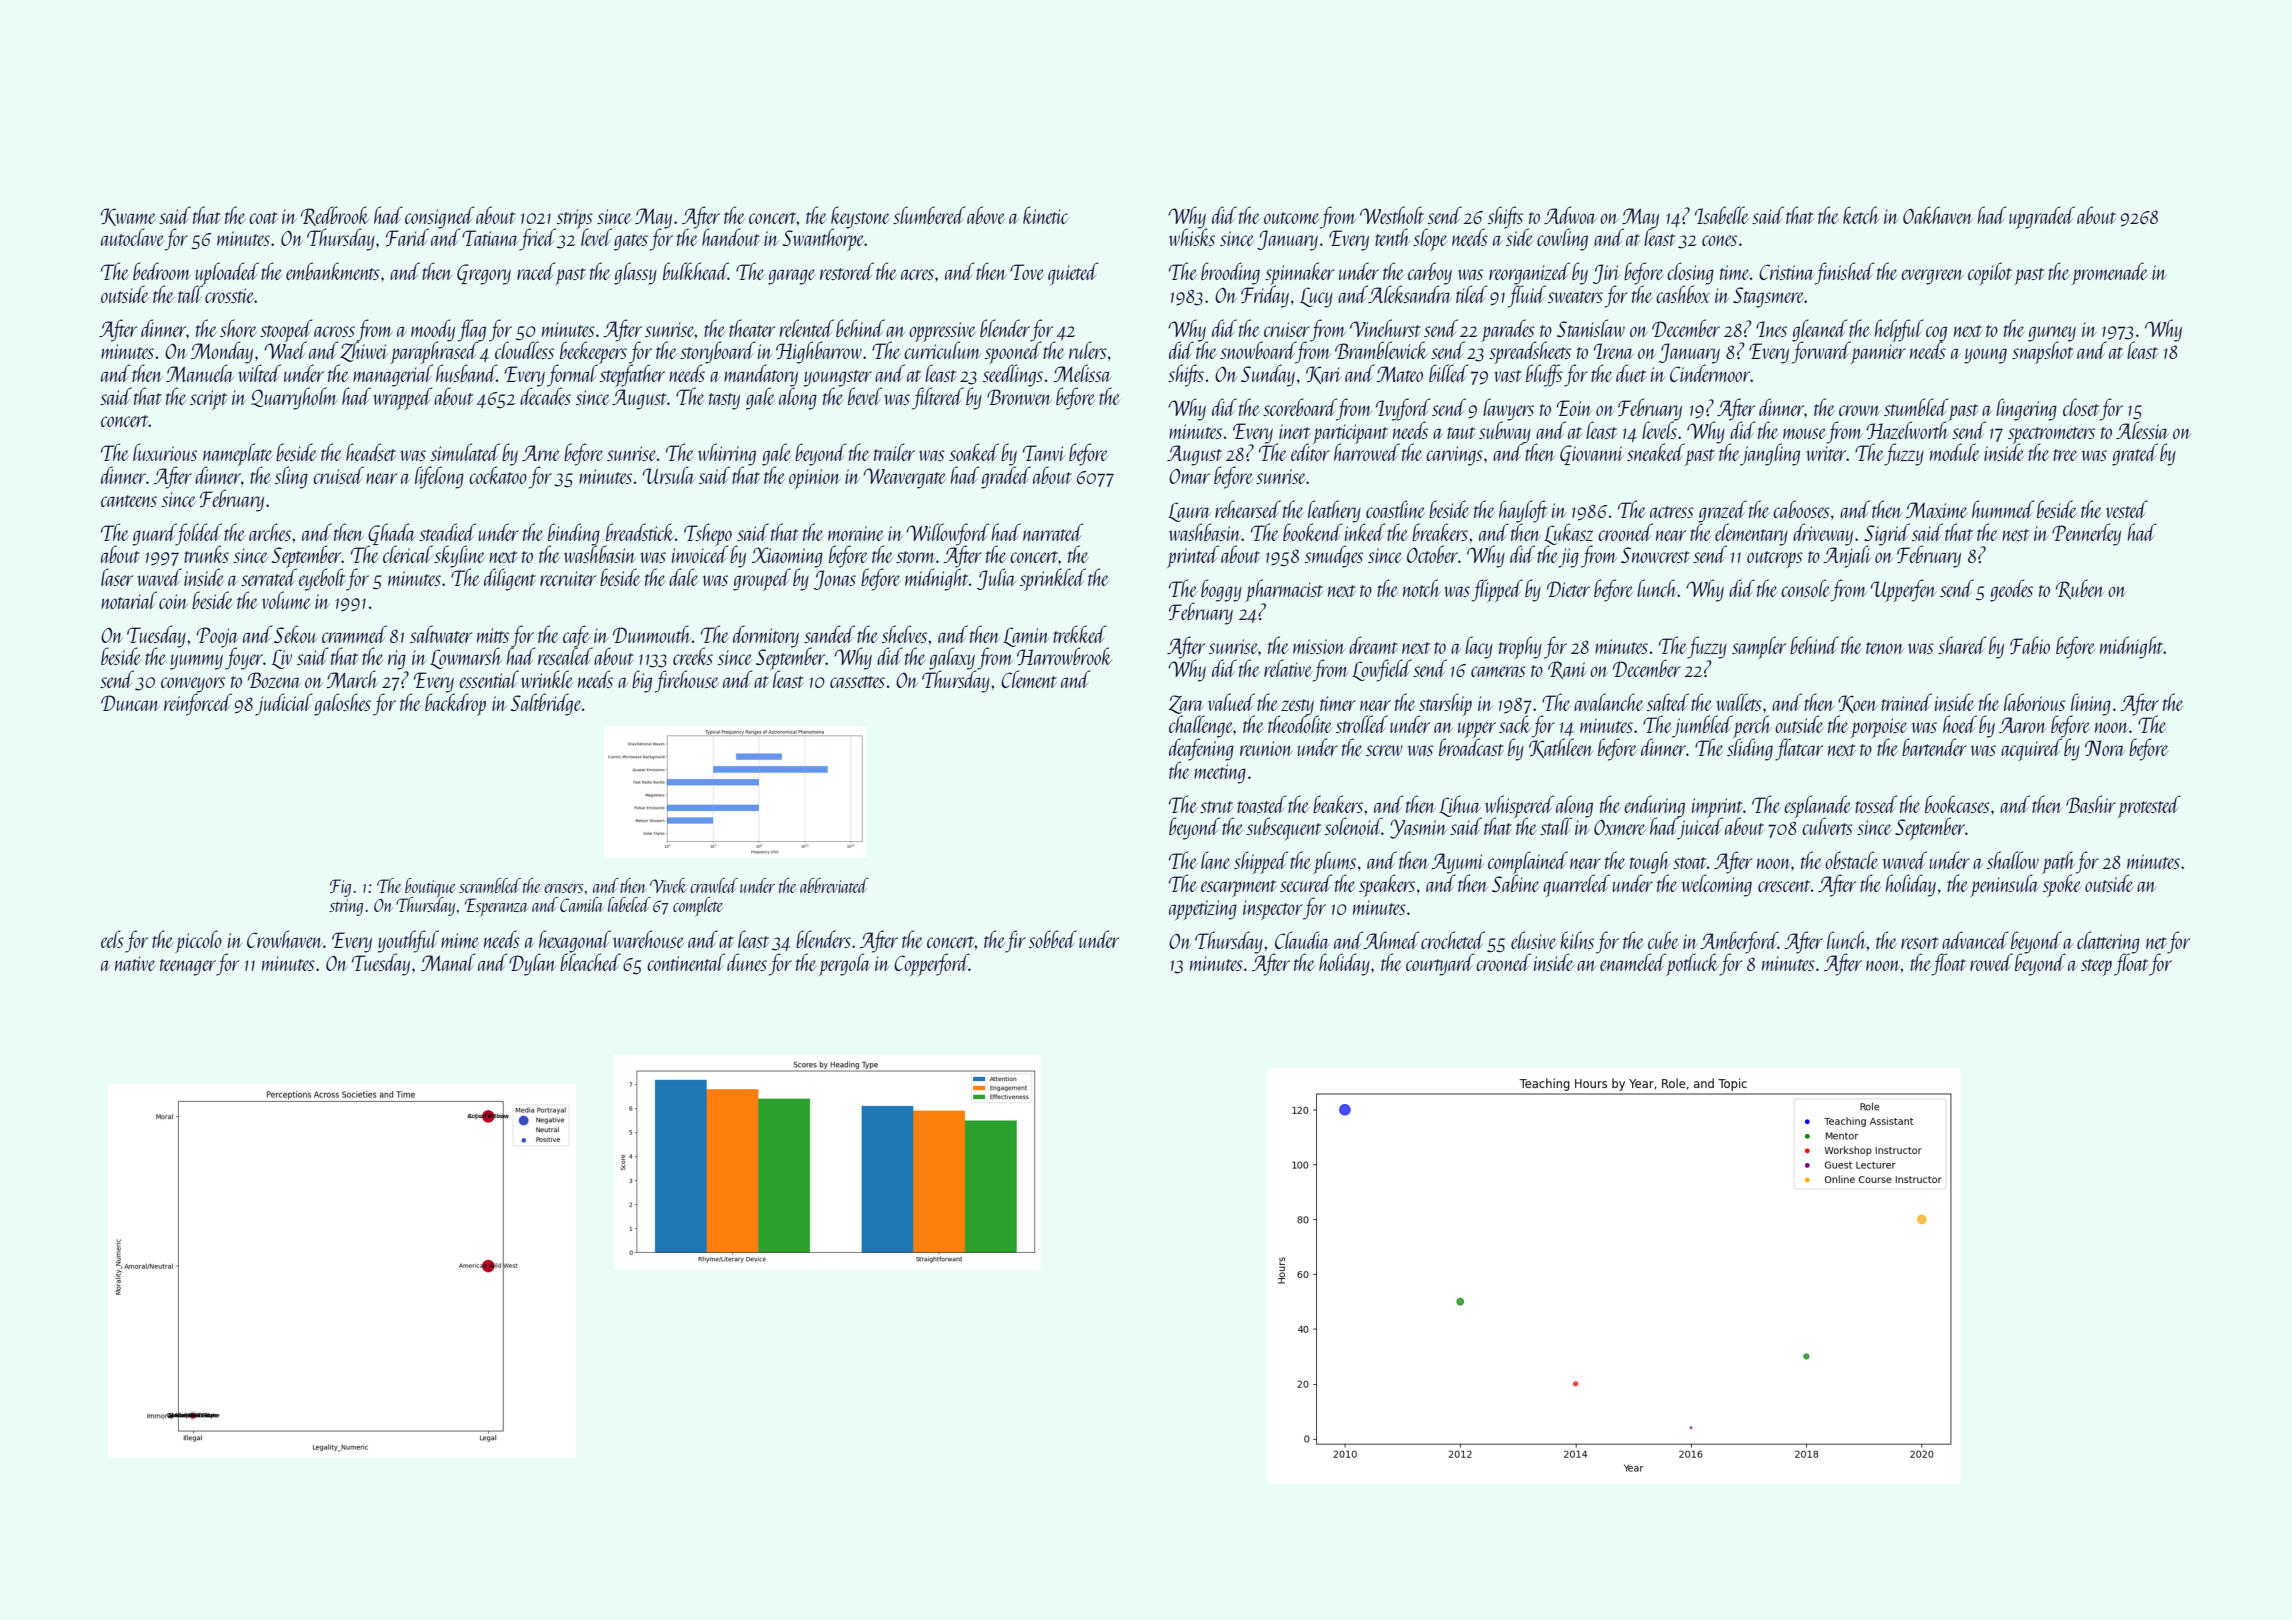  What do you see at coordinates (490, 885) in the image?
I see `scrambled` at bounding box center [490, 885].
